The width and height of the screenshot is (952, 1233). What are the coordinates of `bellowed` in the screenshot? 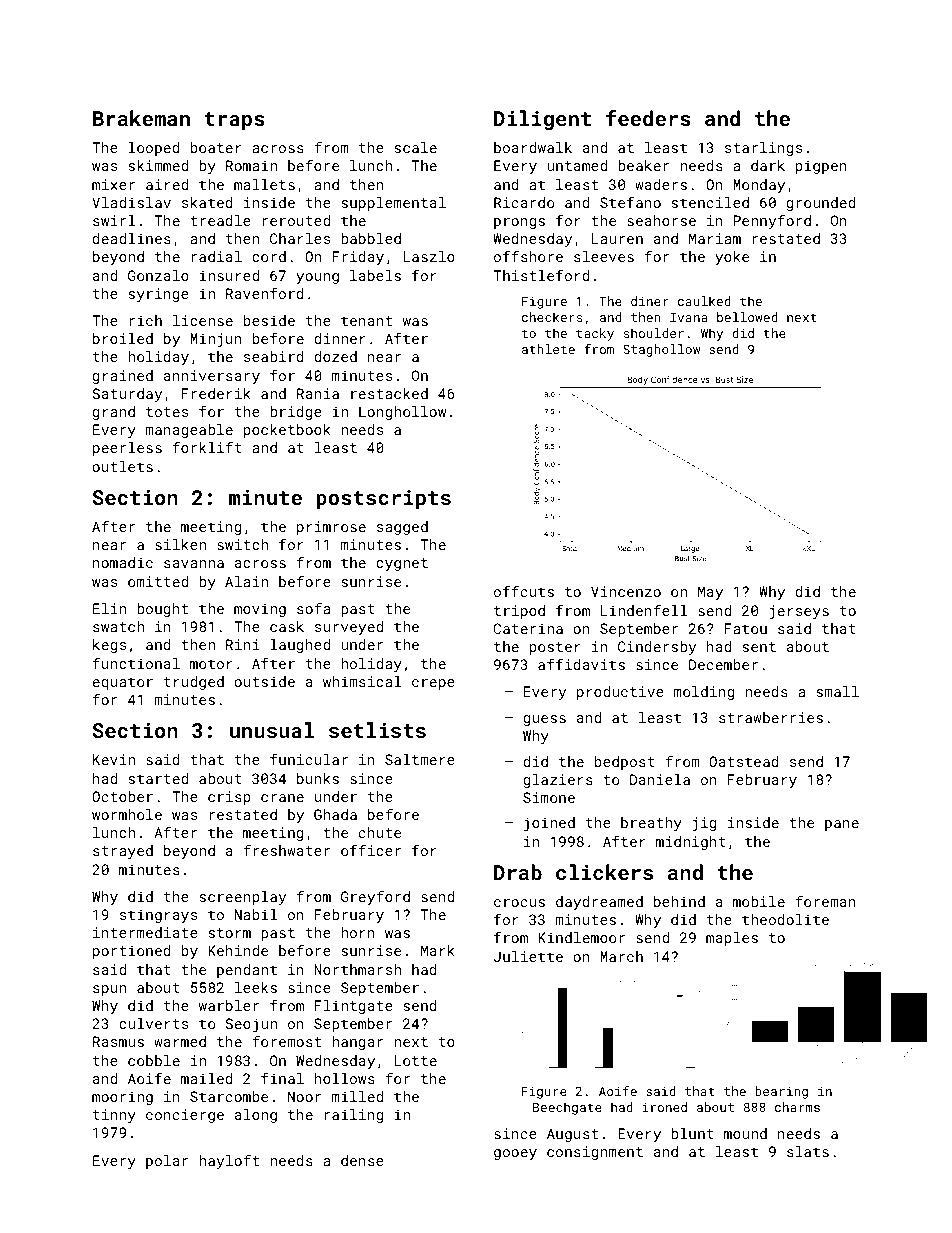 It's located at (747, 317).
